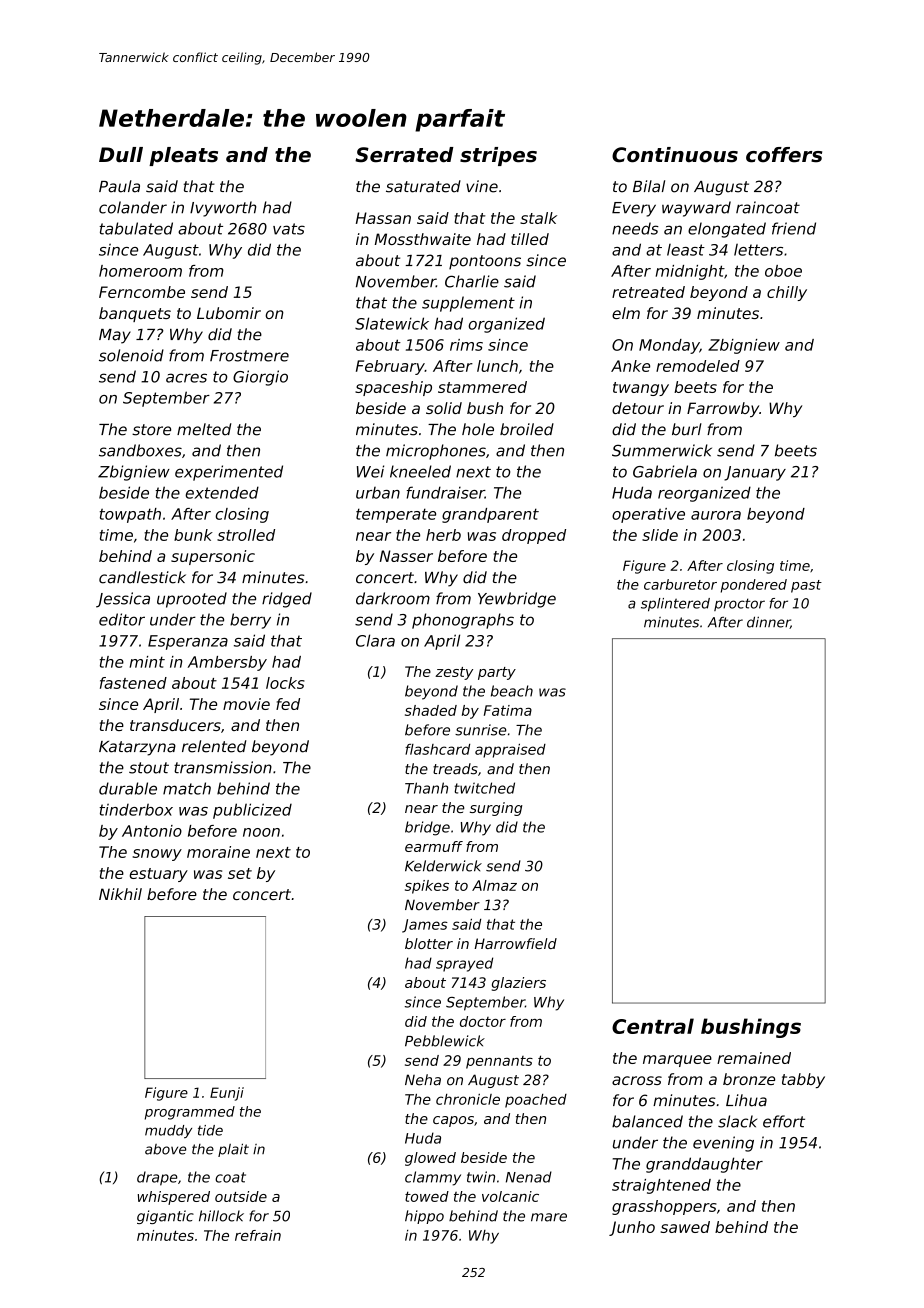 This screenshot has width=924, height=1308. Describe the element at coordinates (662, 450) in the screenshot. I see `Summerwick` at that location.
